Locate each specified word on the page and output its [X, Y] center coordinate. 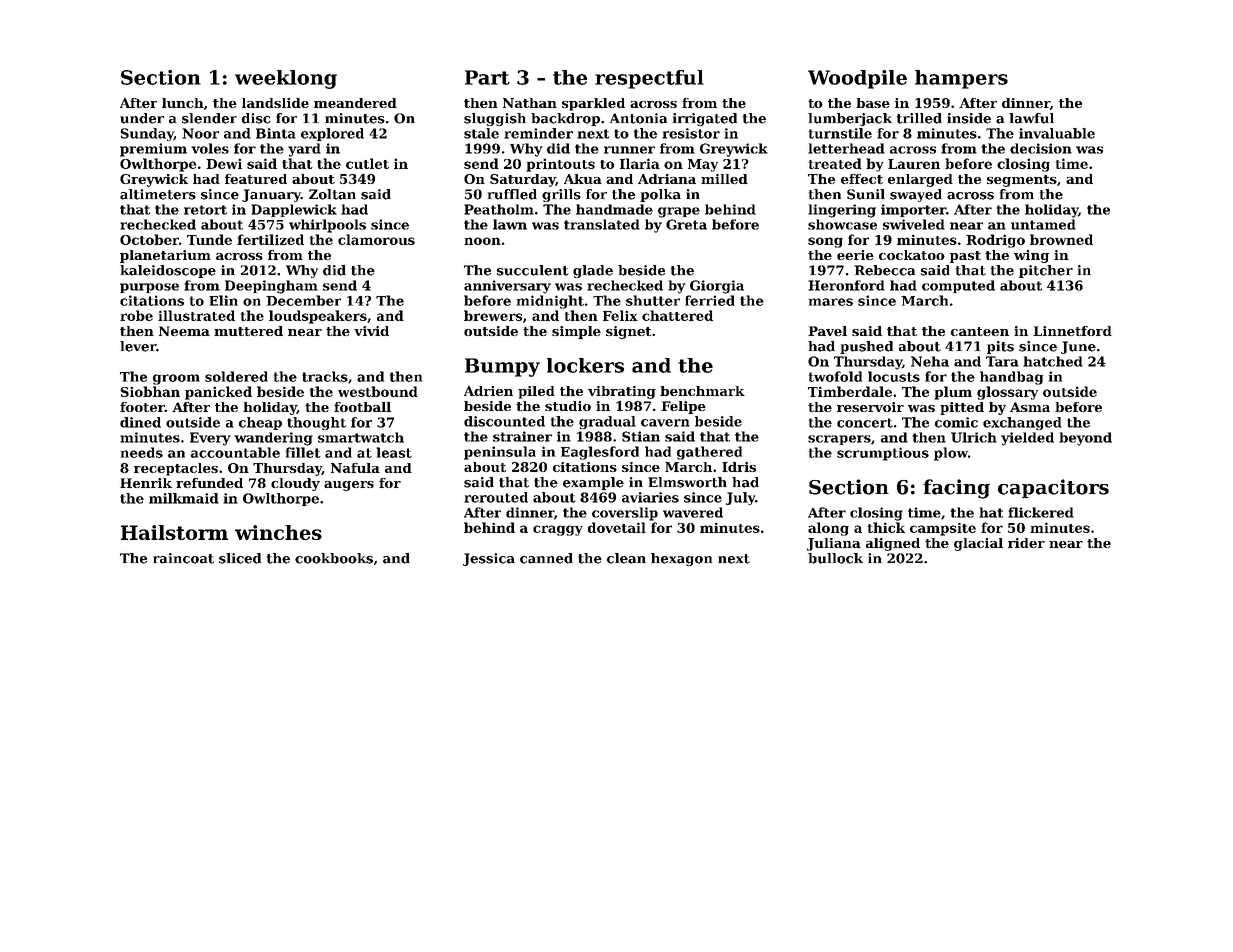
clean [626, 558]
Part [487, 77]
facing [956, 489]
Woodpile [857, 79]
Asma [1030, 407]
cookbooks [334, 558]
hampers [961, 79]
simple [576, 332]
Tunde [209, 239]
